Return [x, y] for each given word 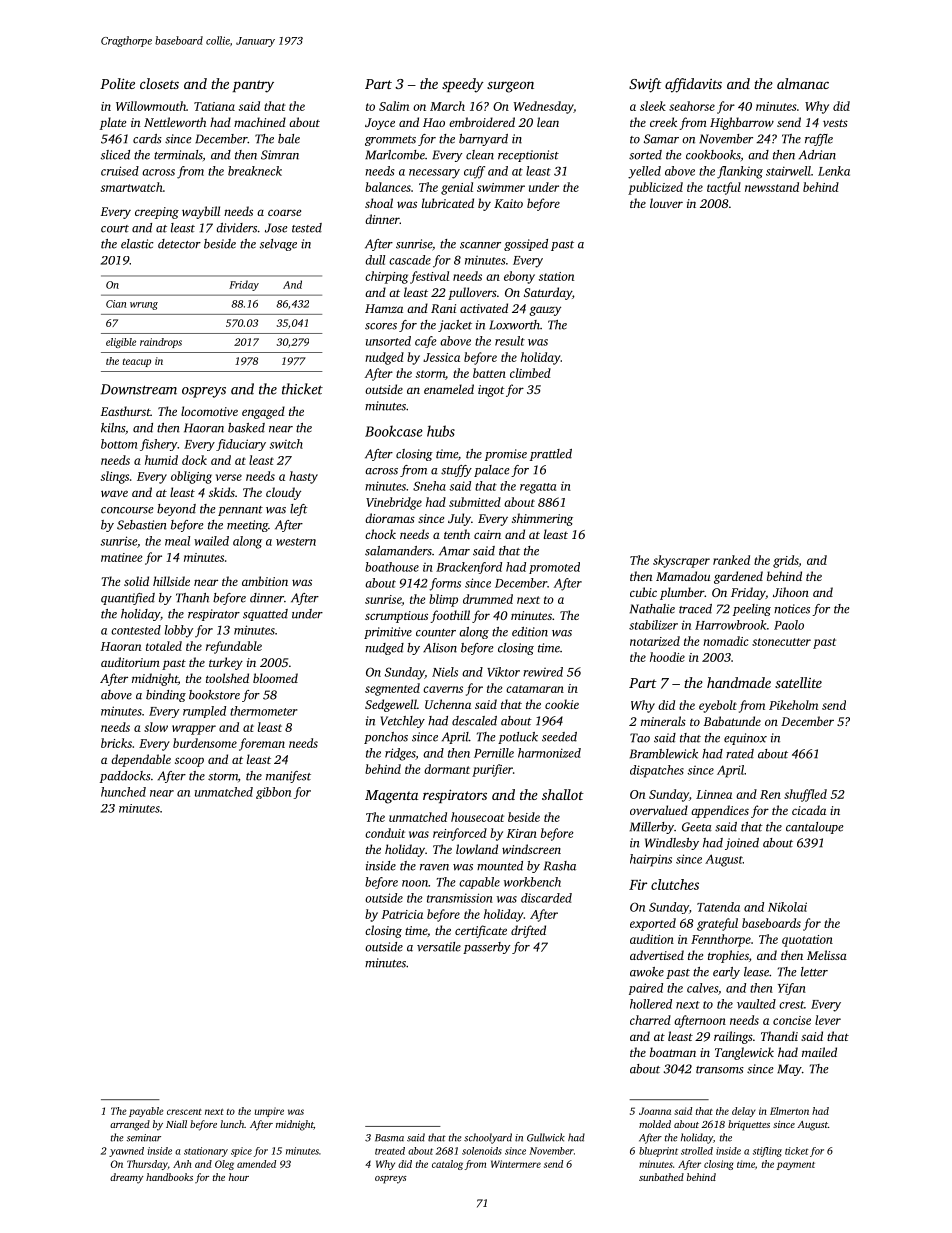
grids [786, 561]
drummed [488, 599]
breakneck [255, 171]
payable [146, 1112]
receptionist [528, 156]
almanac [803, 83]
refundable [234, 647]
